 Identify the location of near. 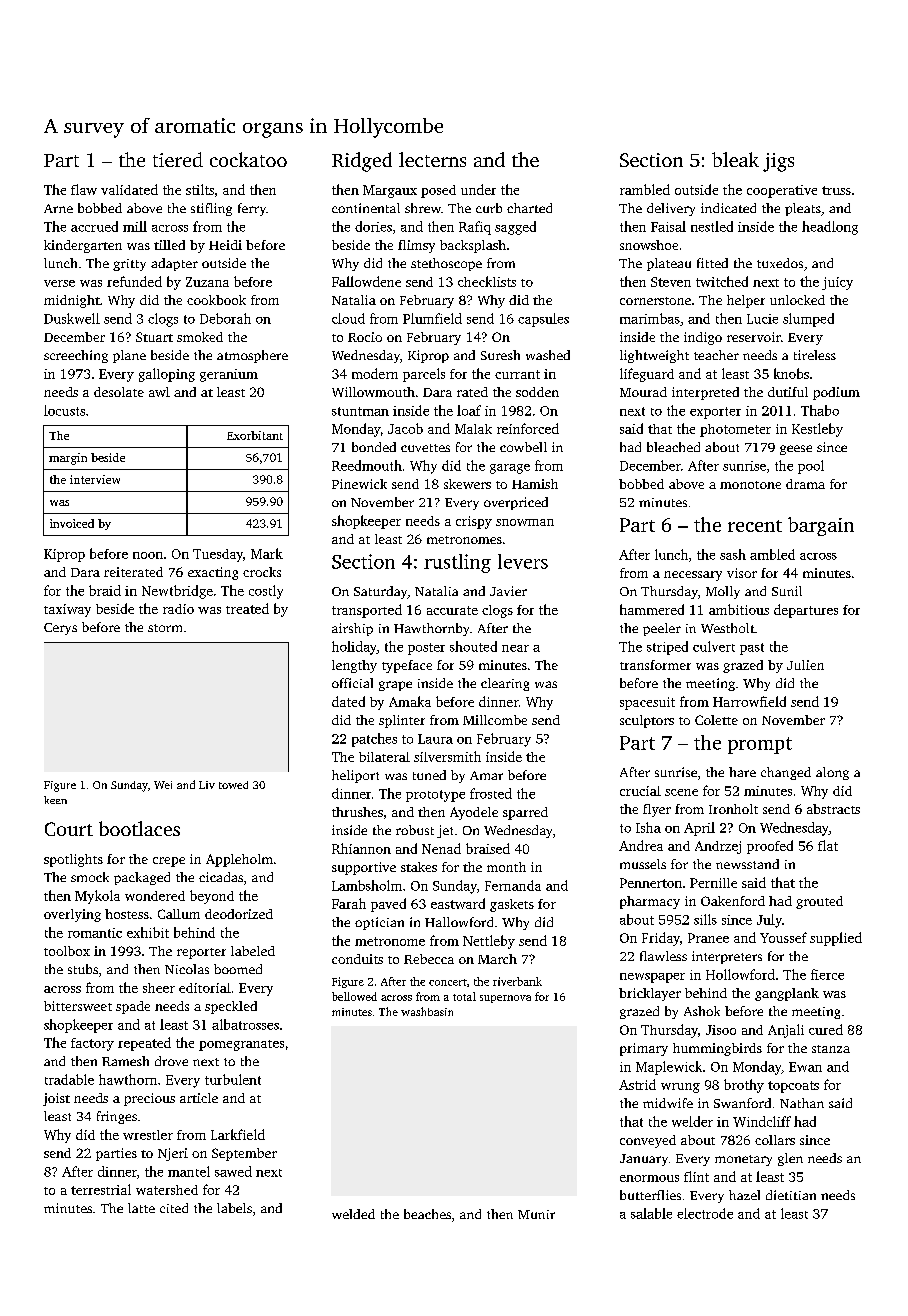
(515, 648).
